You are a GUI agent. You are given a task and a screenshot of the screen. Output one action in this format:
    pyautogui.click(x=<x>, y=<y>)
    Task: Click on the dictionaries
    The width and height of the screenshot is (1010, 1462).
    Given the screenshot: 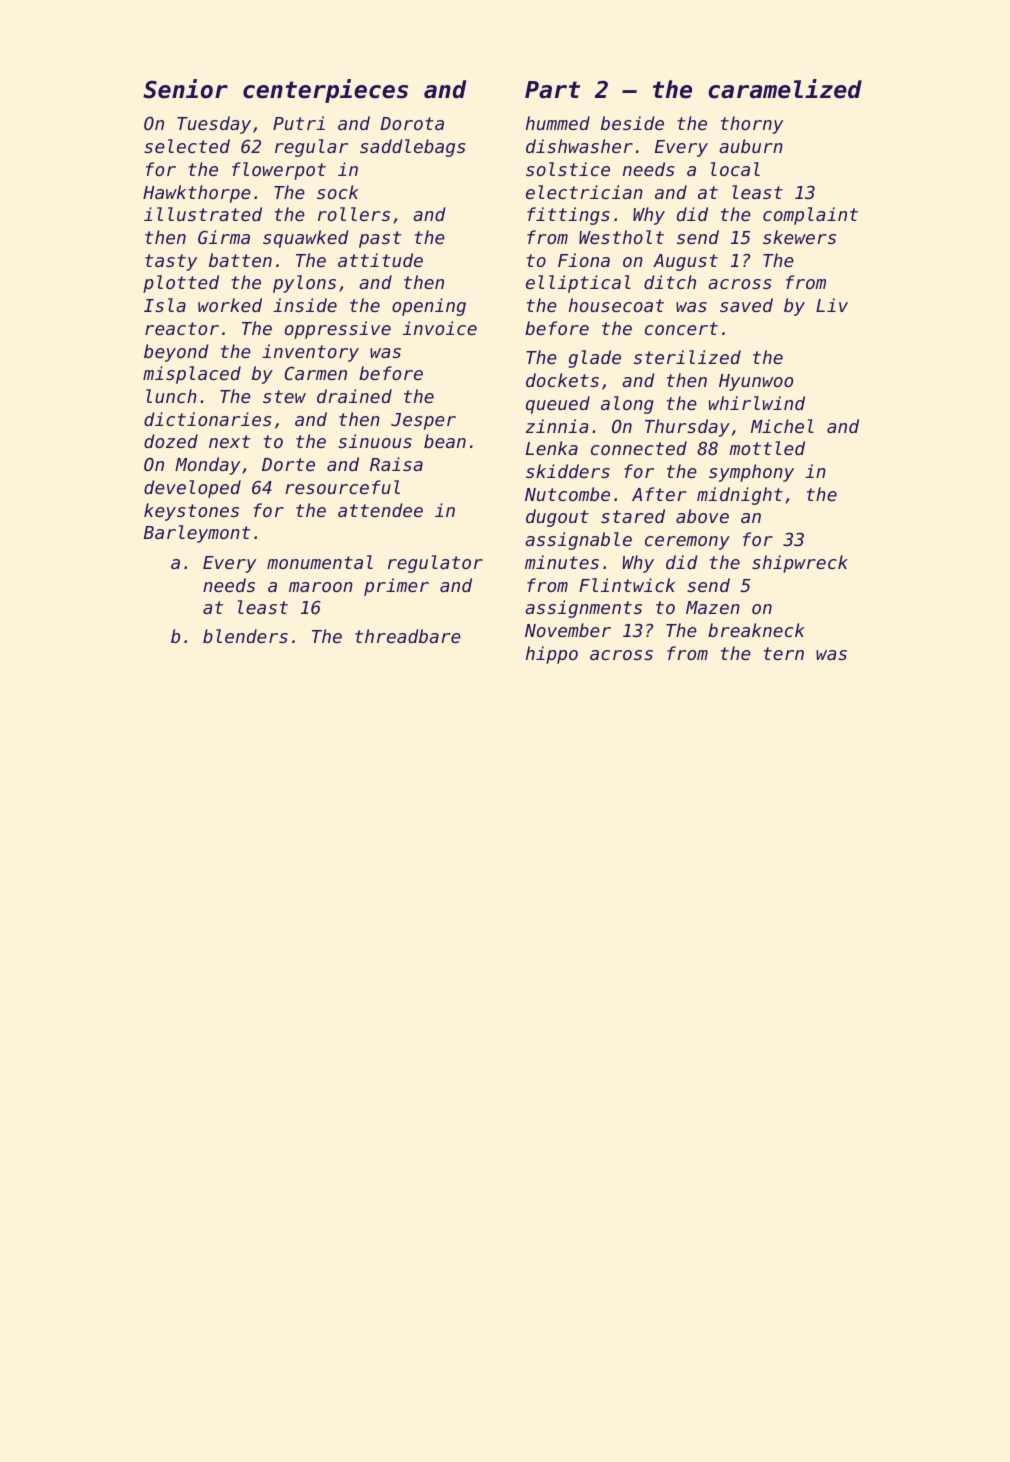 What is the action you would take?
    pyautogui.click(x=207, y=419)
